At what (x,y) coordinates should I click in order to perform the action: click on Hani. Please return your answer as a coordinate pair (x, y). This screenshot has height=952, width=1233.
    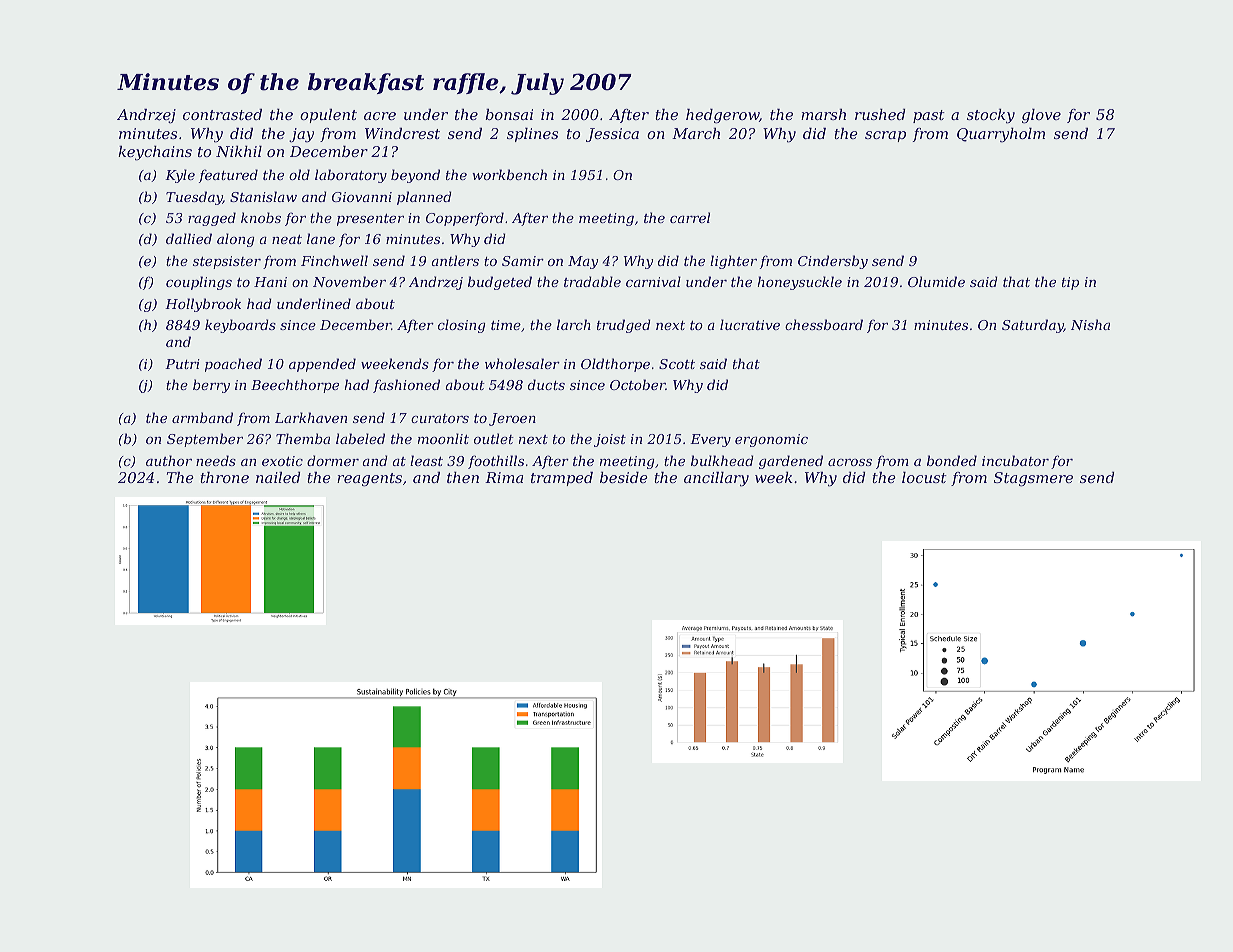
    Looking at the image, I should click on (270, 282).
